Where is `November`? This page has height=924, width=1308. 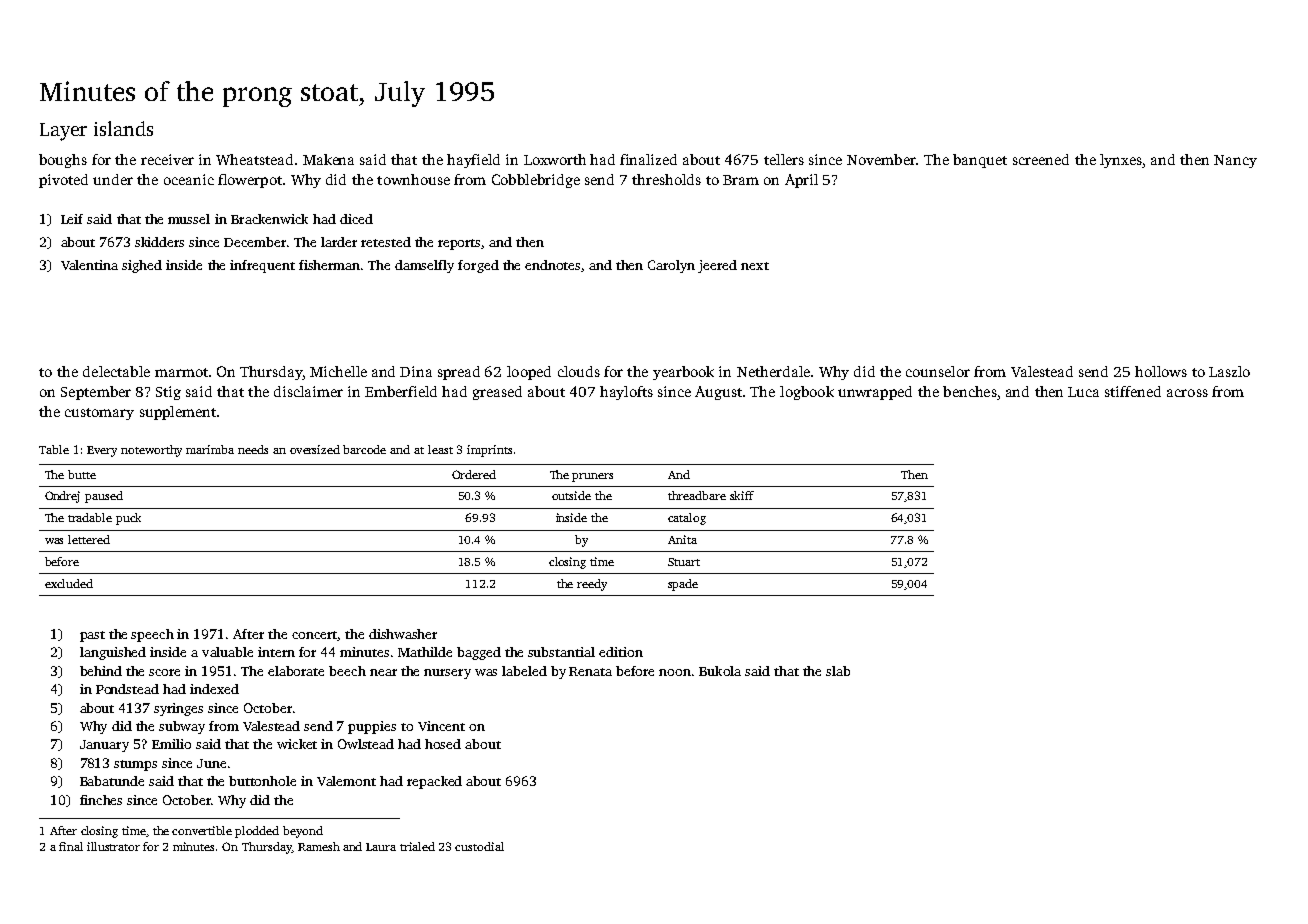
November is located at coordinates (881, 159).
